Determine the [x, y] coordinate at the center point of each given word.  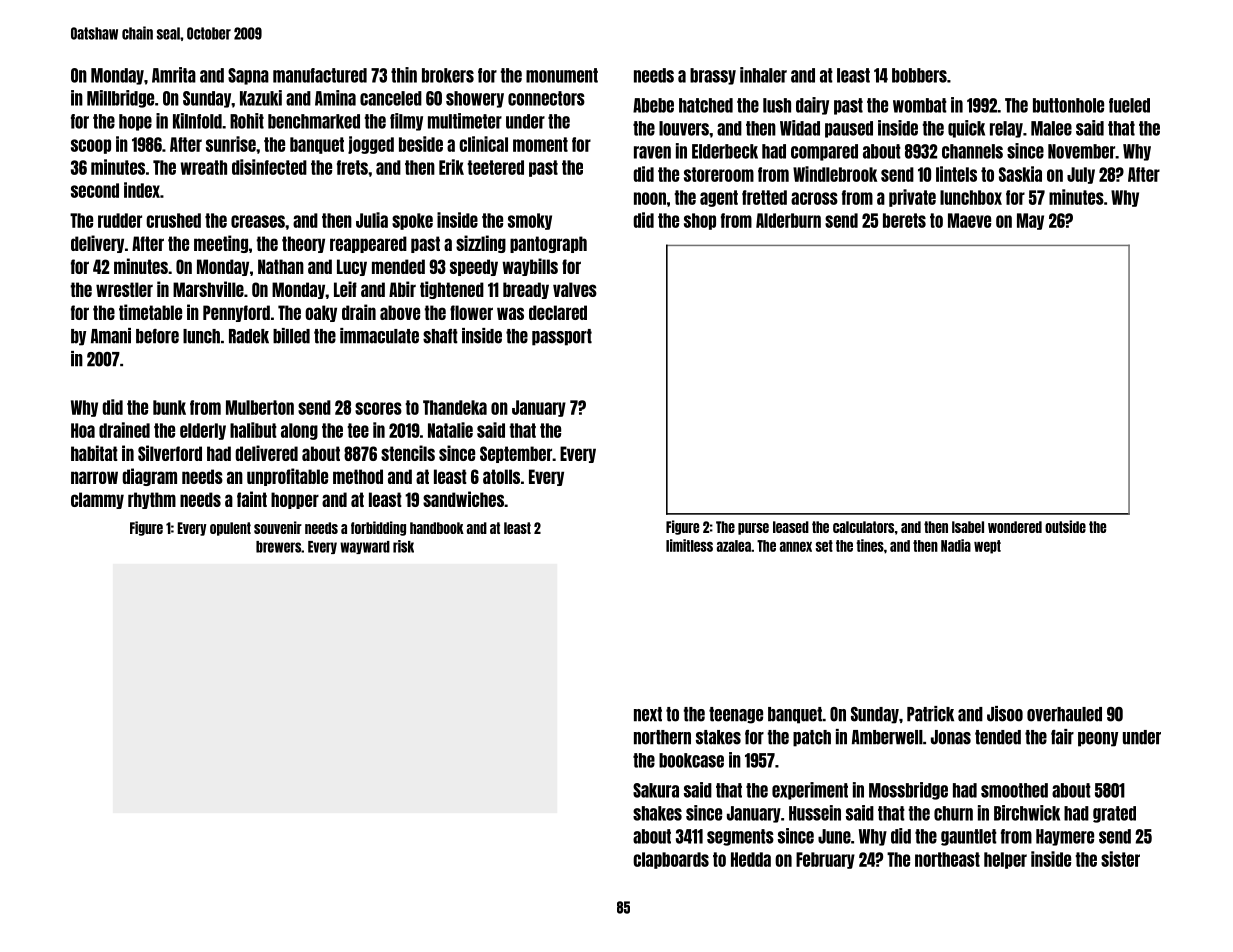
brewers [278, 547]
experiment [810, 791]
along [299, 431]
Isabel [968, 527]
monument [562, 75]
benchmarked [314, 121]
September [516, 454]
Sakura [656, 790]
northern [662, 737]
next [648, 714]
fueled [1129, 105]
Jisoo [1005, 714]
